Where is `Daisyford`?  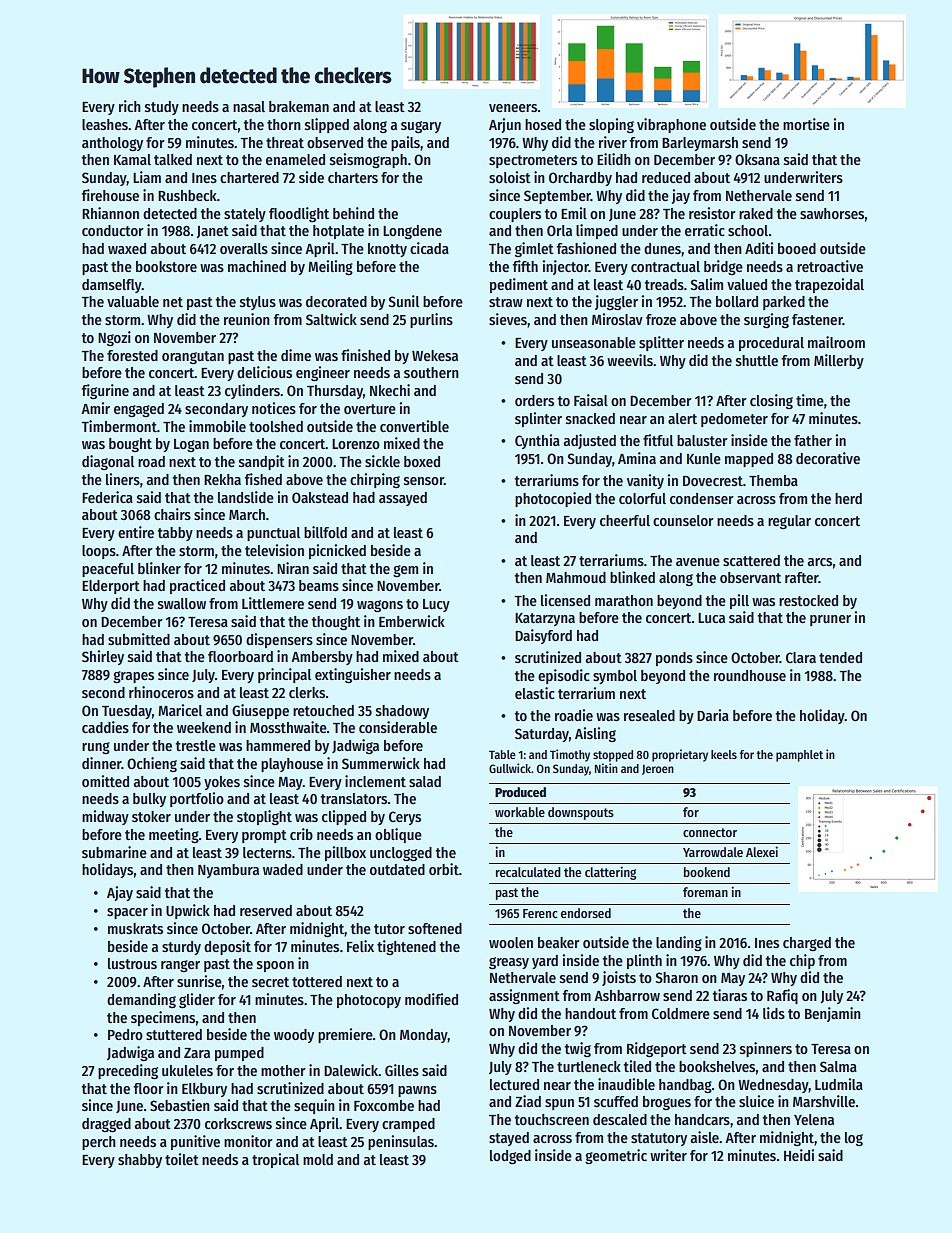
Daisyford is located at coordinates (543, 636).
